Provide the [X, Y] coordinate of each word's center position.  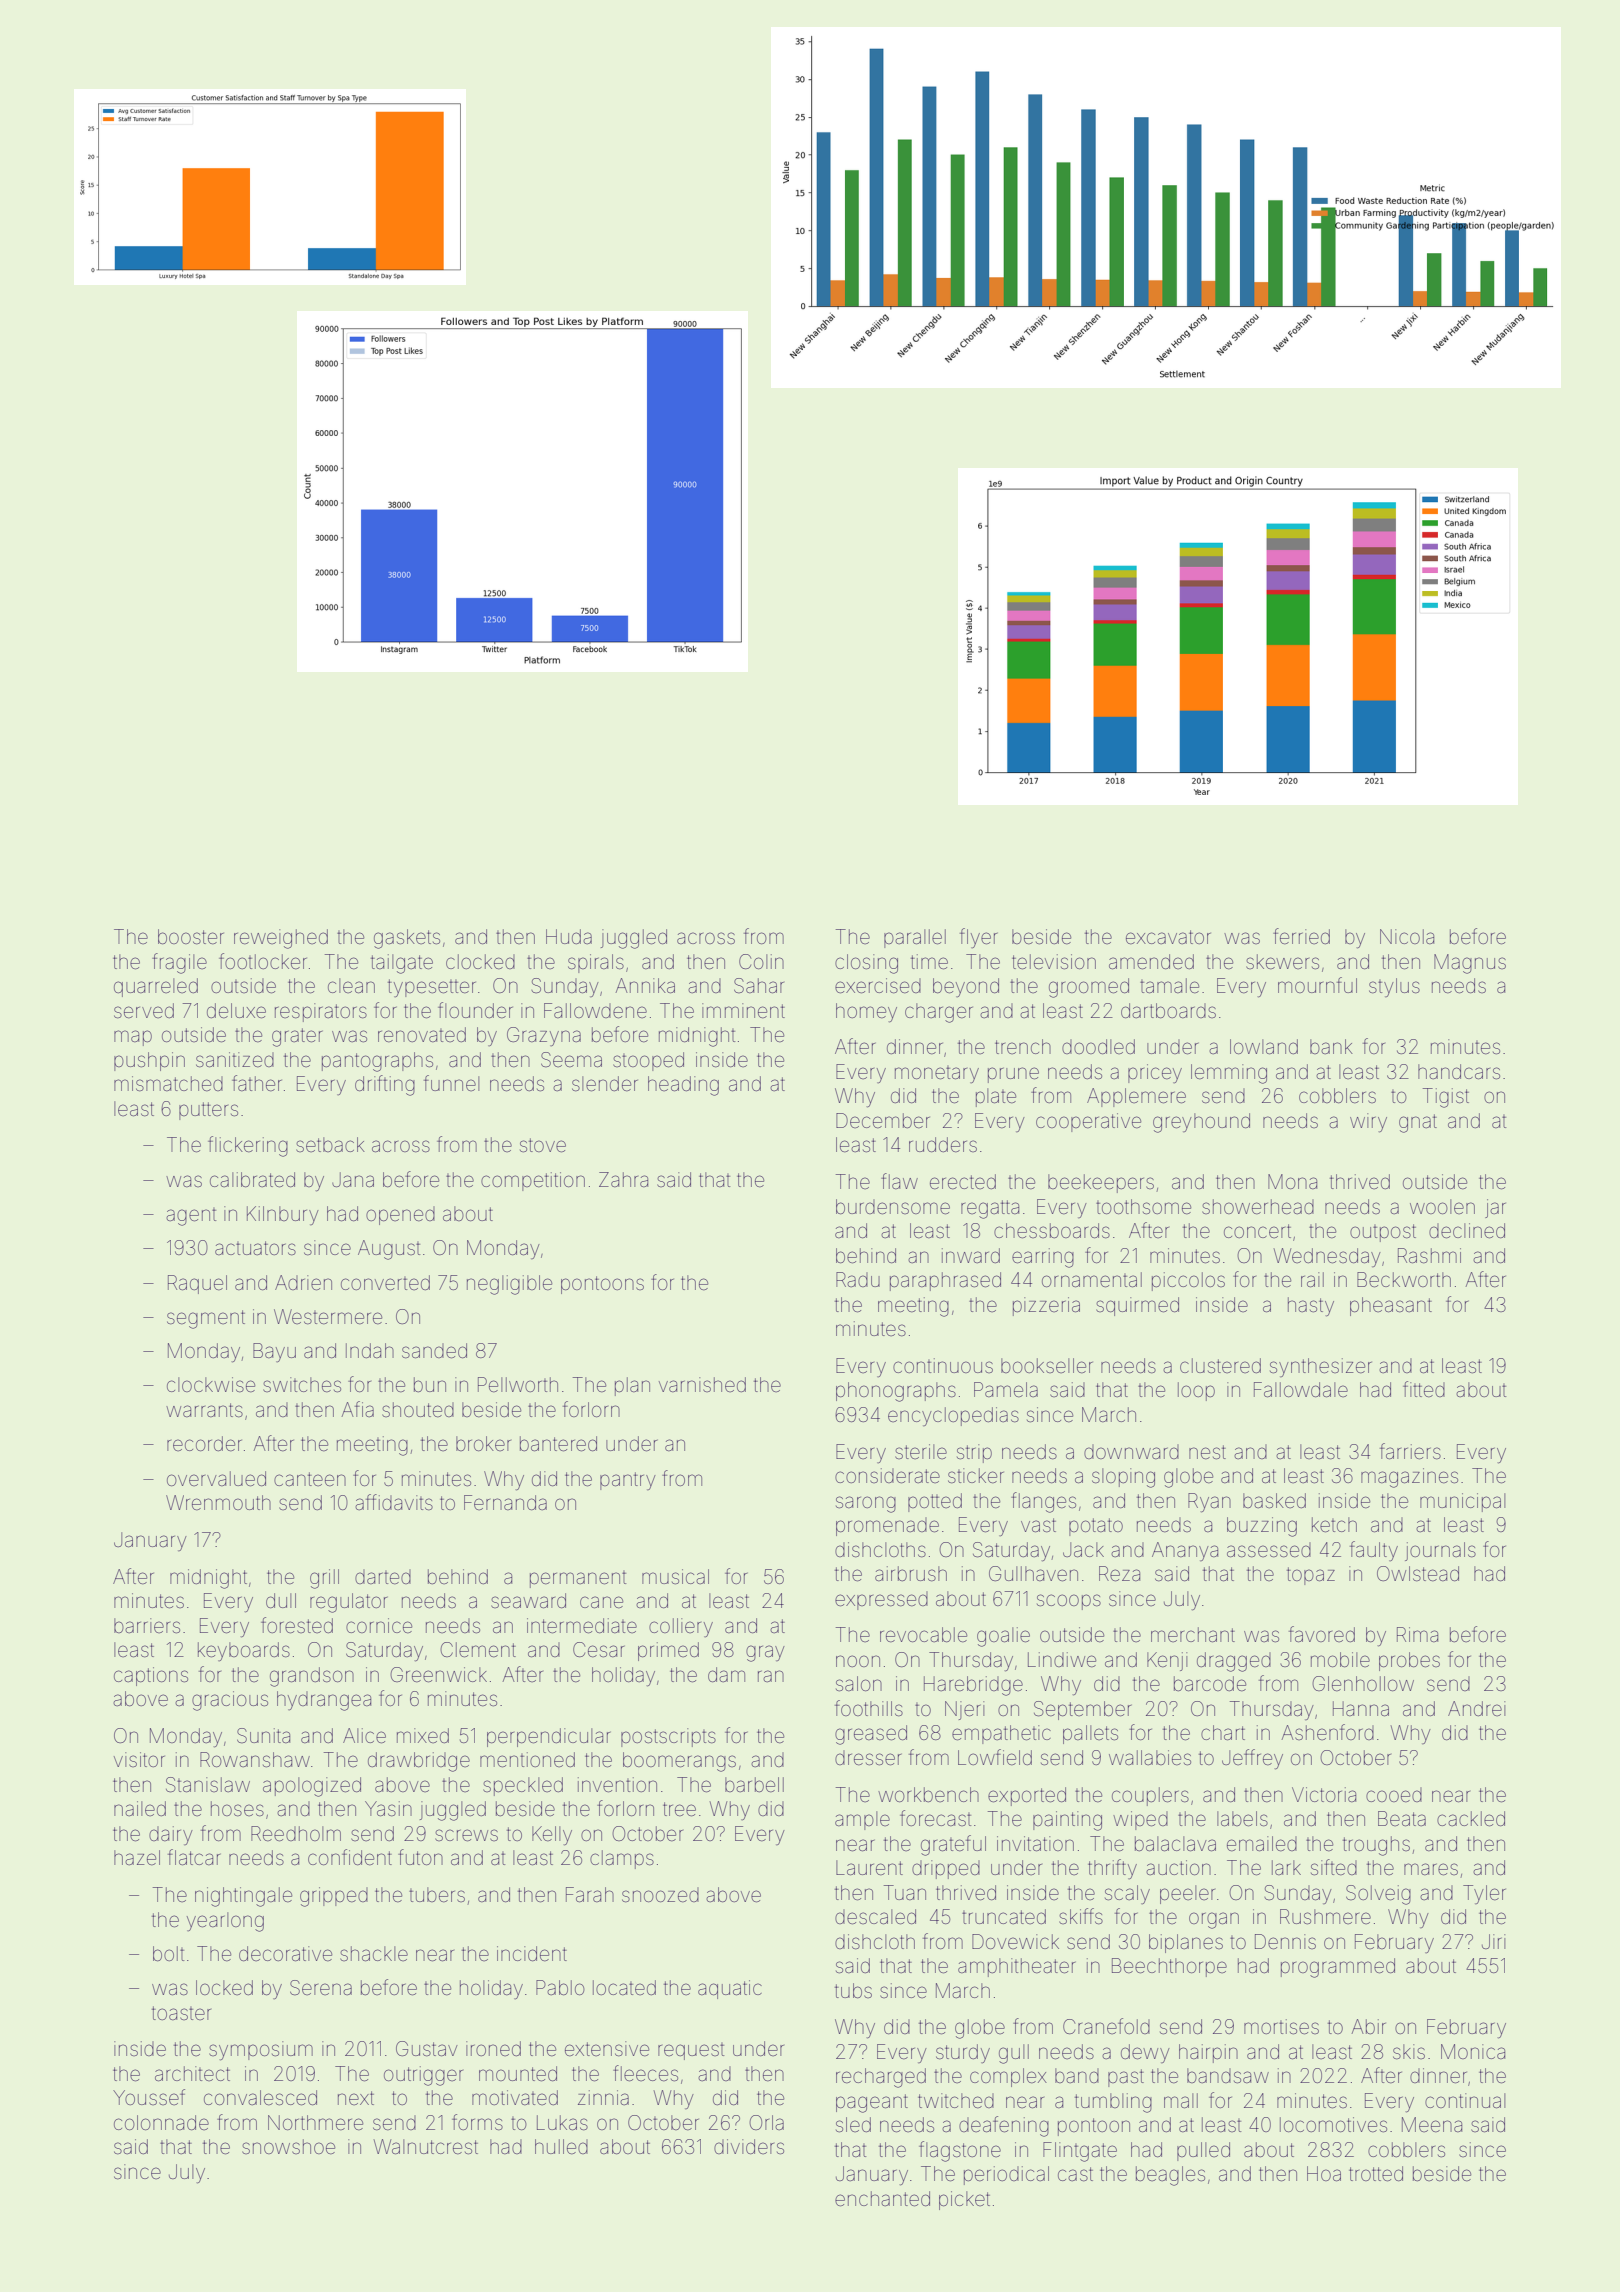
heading [683, 1086]
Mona [1292, 1181]
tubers [437, 1894]
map [133, 1038]
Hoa [1324, 2173]
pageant [872, 2103]
